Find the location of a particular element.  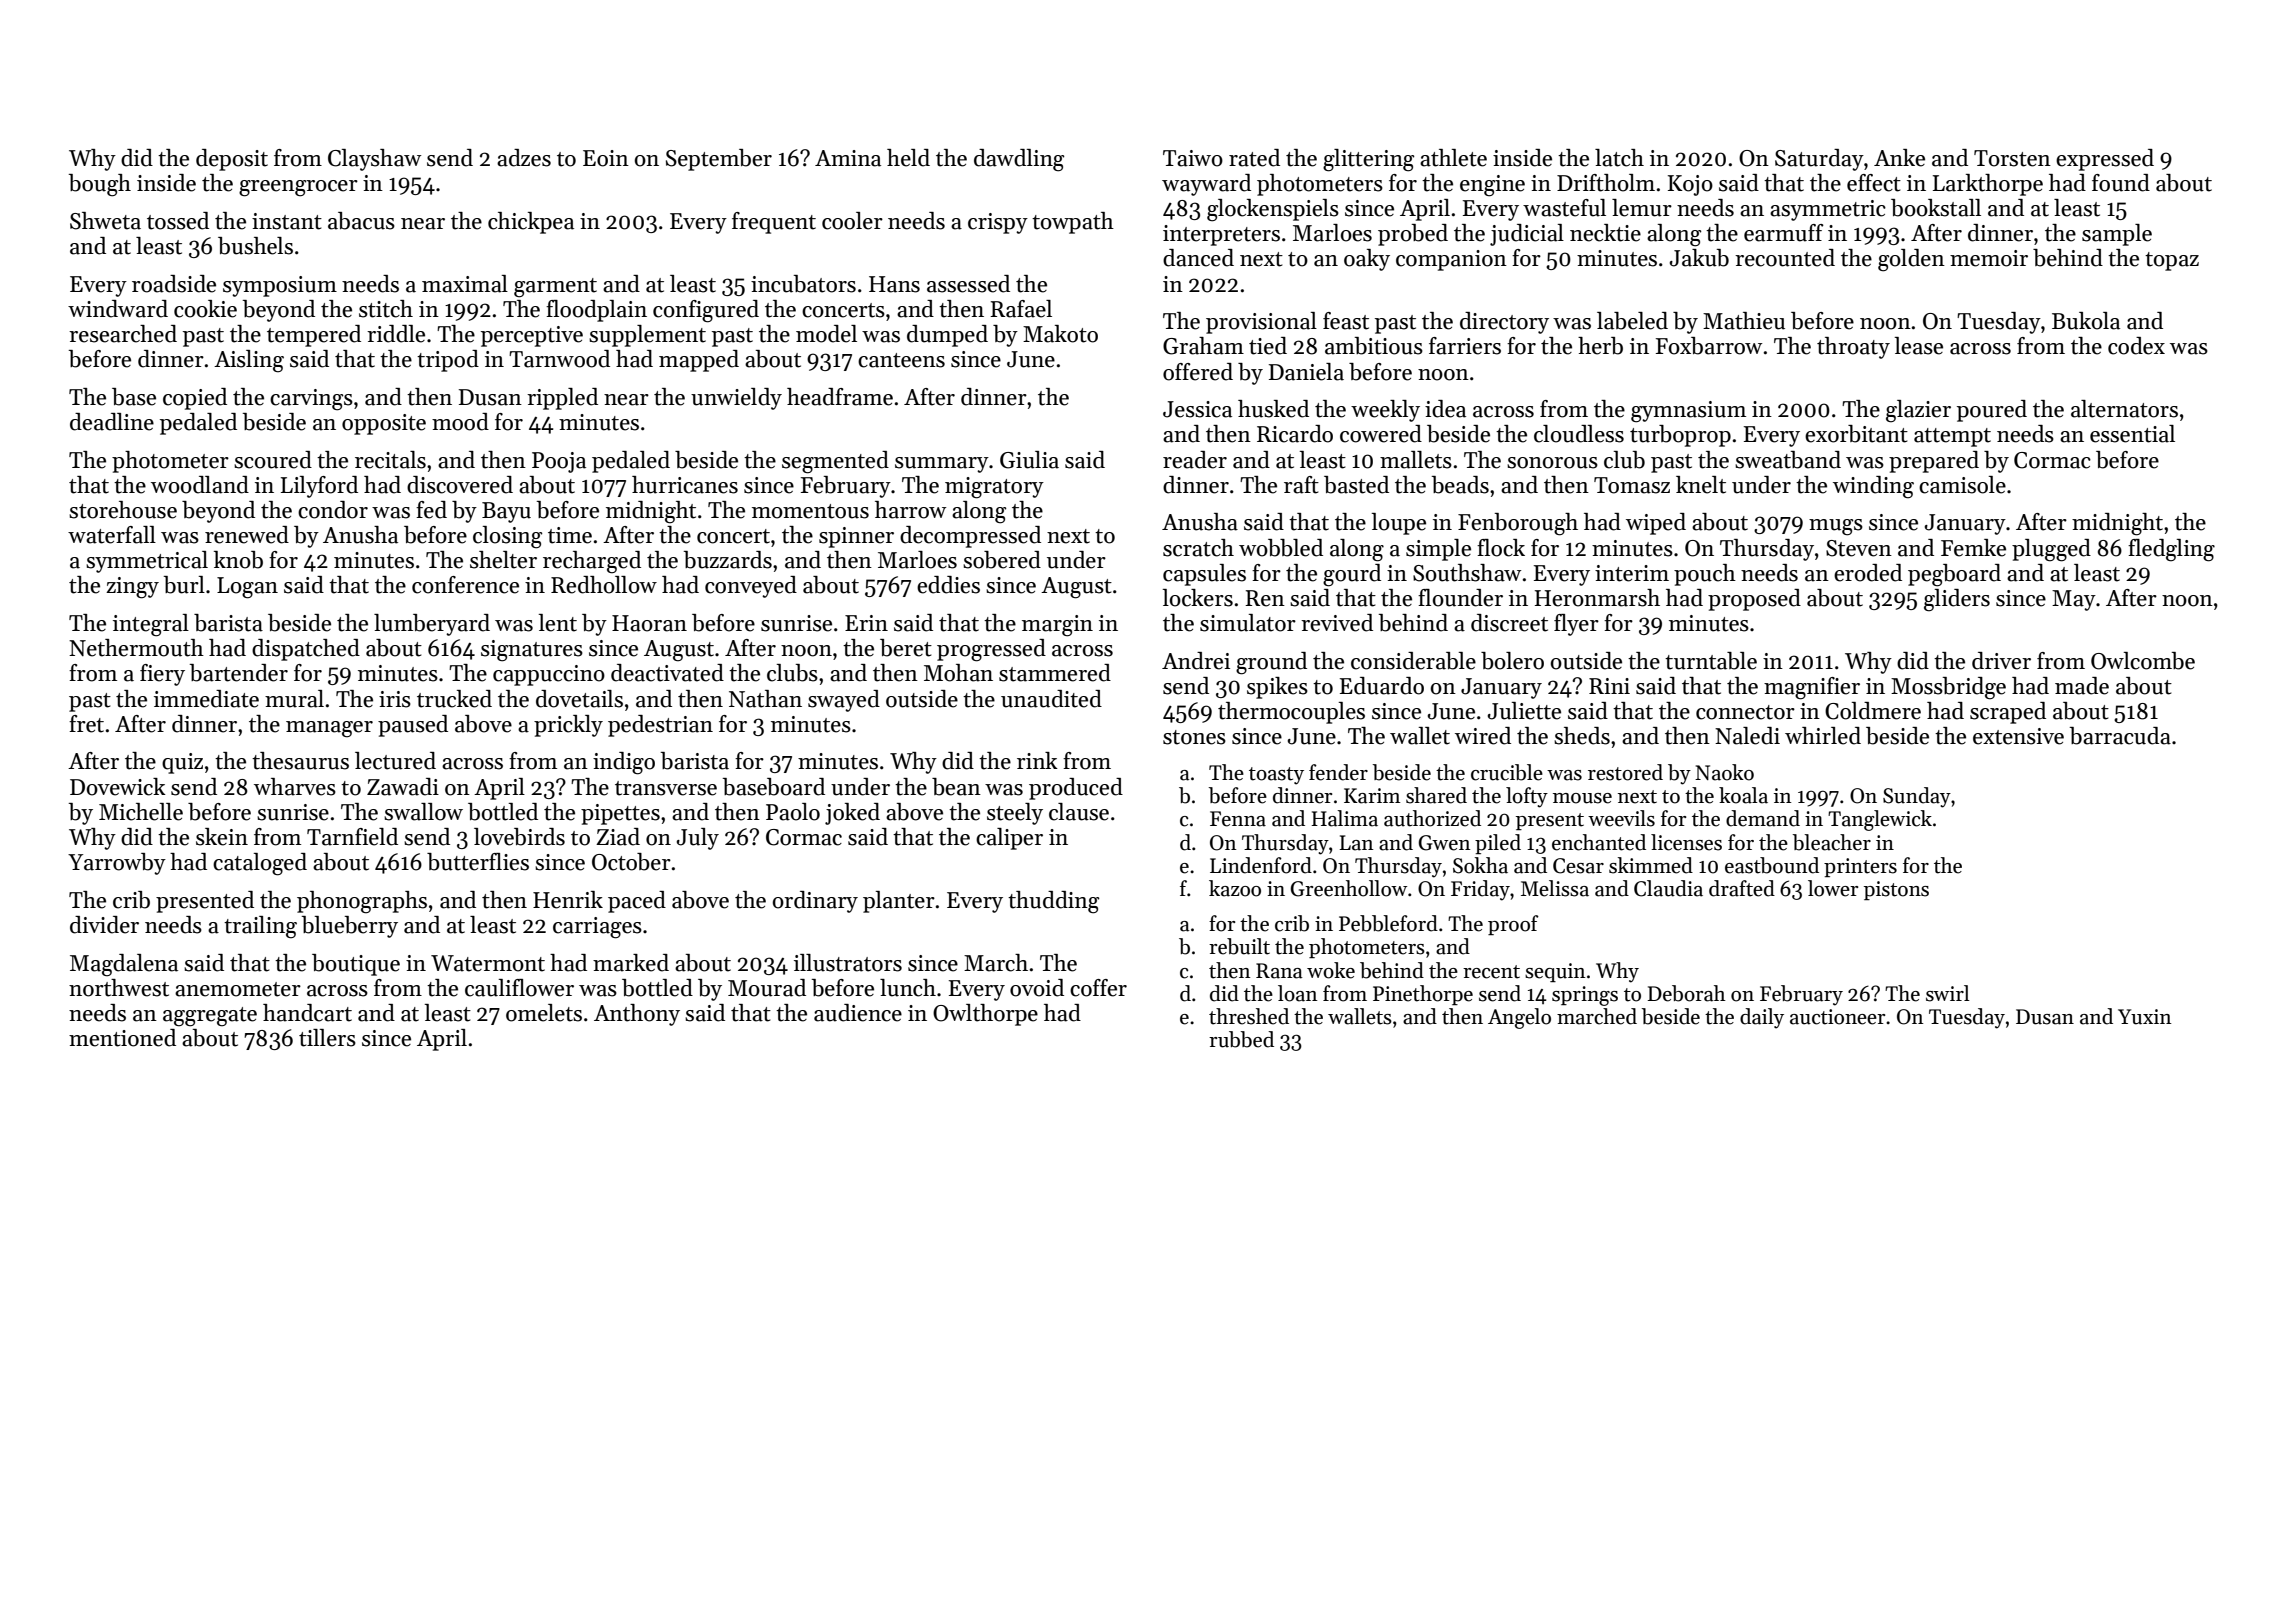

Larkthorpe is located at coordinates (1988, 185).
